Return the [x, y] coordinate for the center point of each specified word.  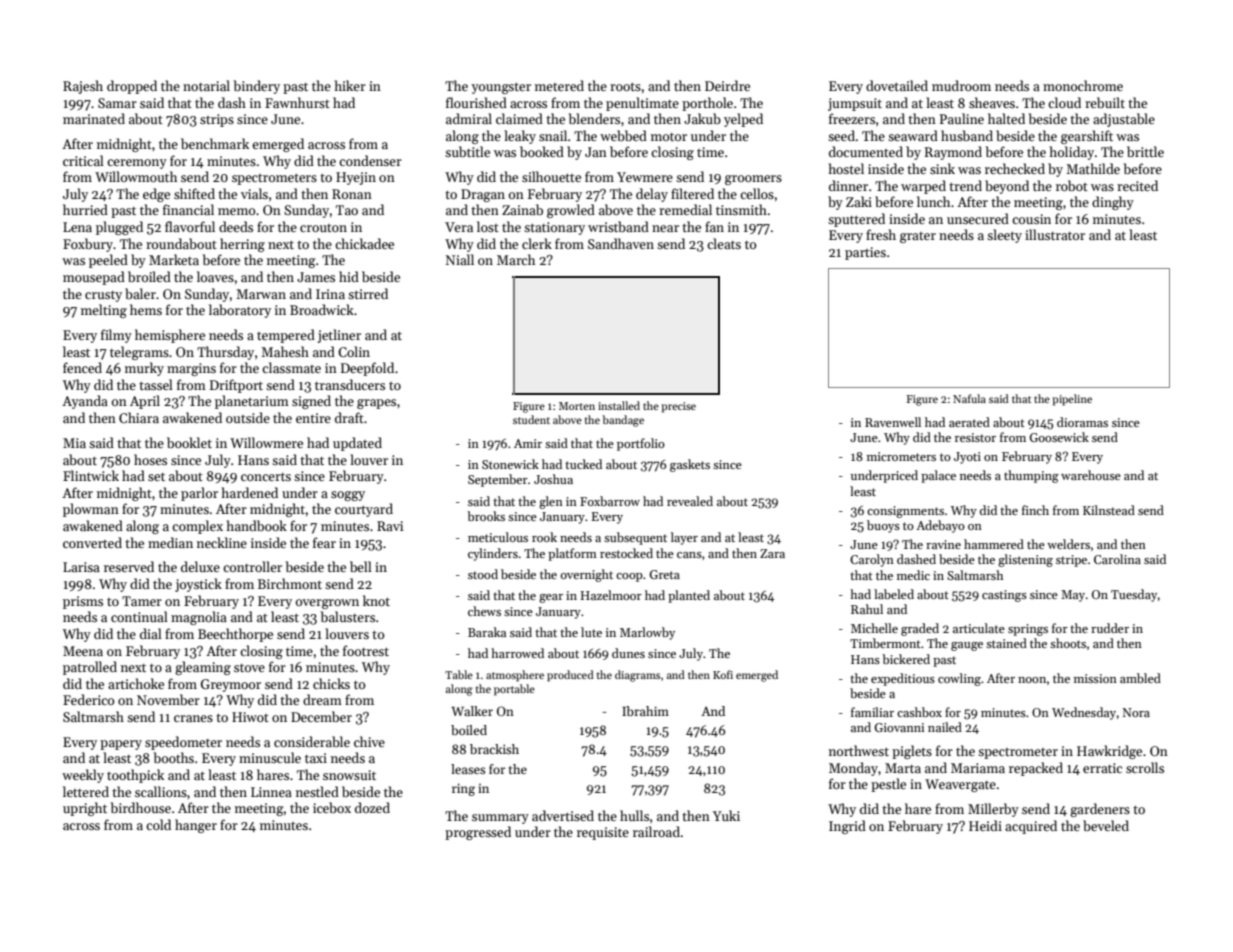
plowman [91, 510]
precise [678, 407]
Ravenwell [893, 422]
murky [144, 369]
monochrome [1083, 85]
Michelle [874, 628]
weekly [83, 776]
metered [559, 85]
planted [689, 596]
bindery [257, 87]
